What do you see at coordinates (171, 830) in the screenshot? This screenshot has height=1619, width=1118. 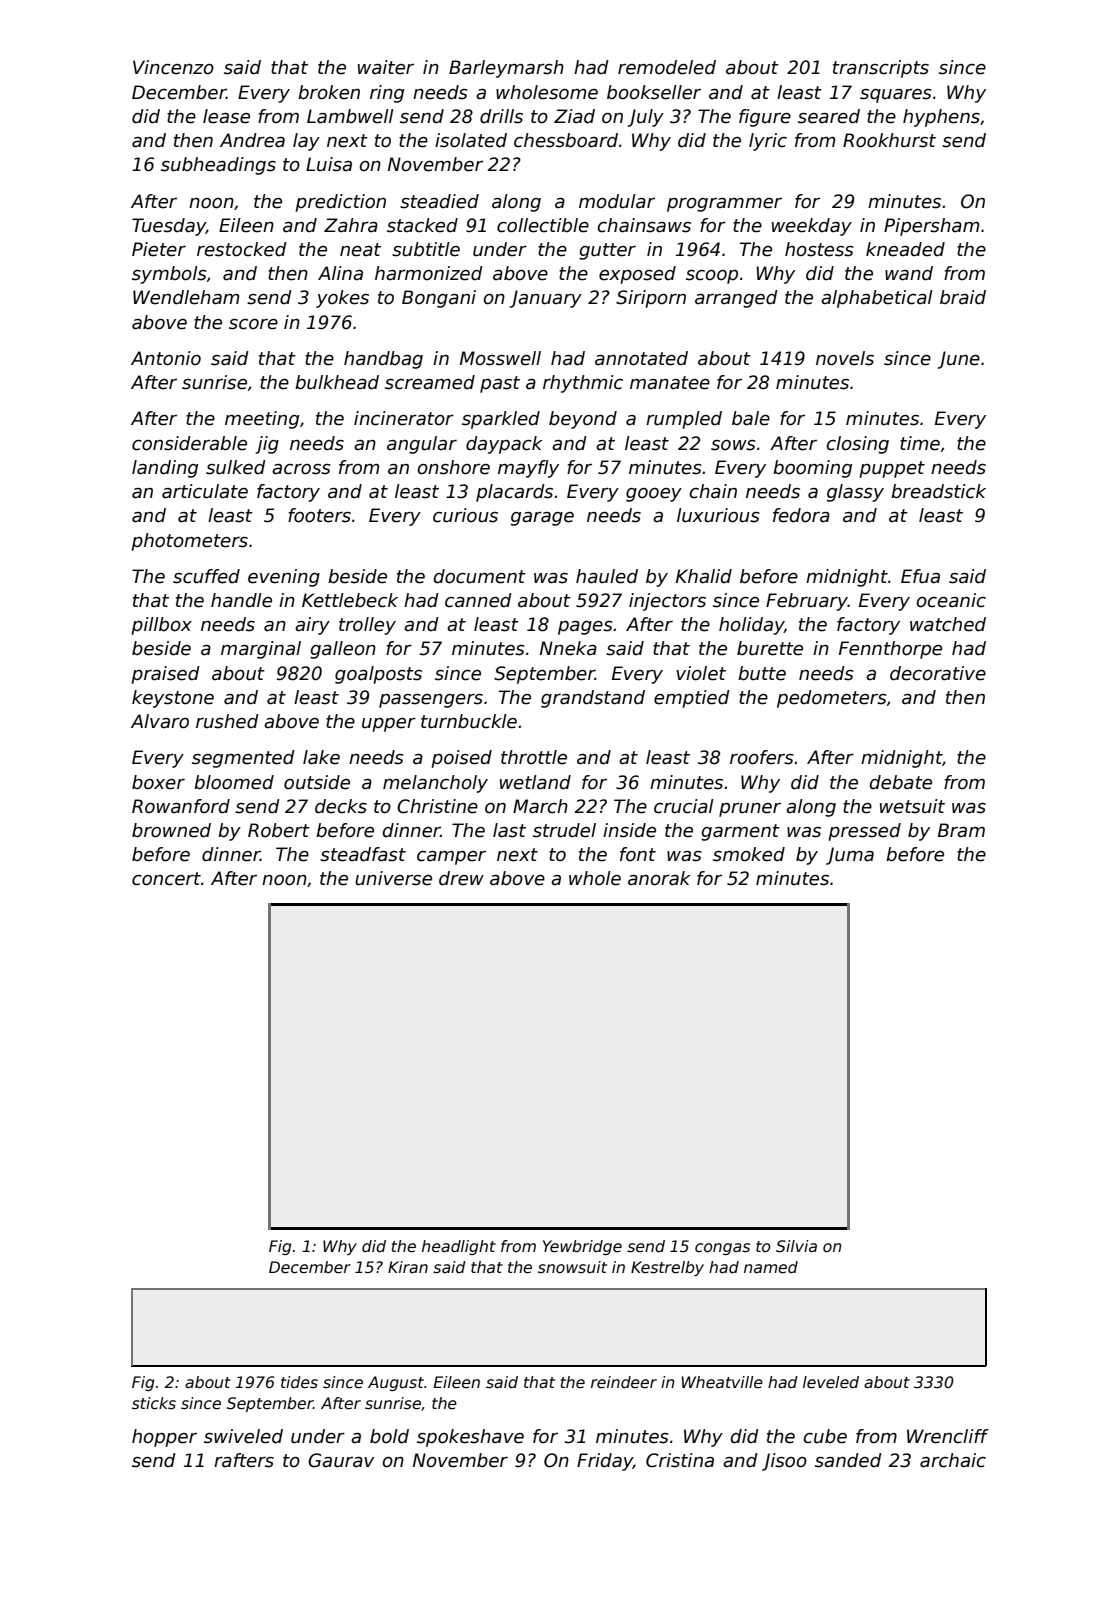 I see `browned` at bounding box center [171, 830].
